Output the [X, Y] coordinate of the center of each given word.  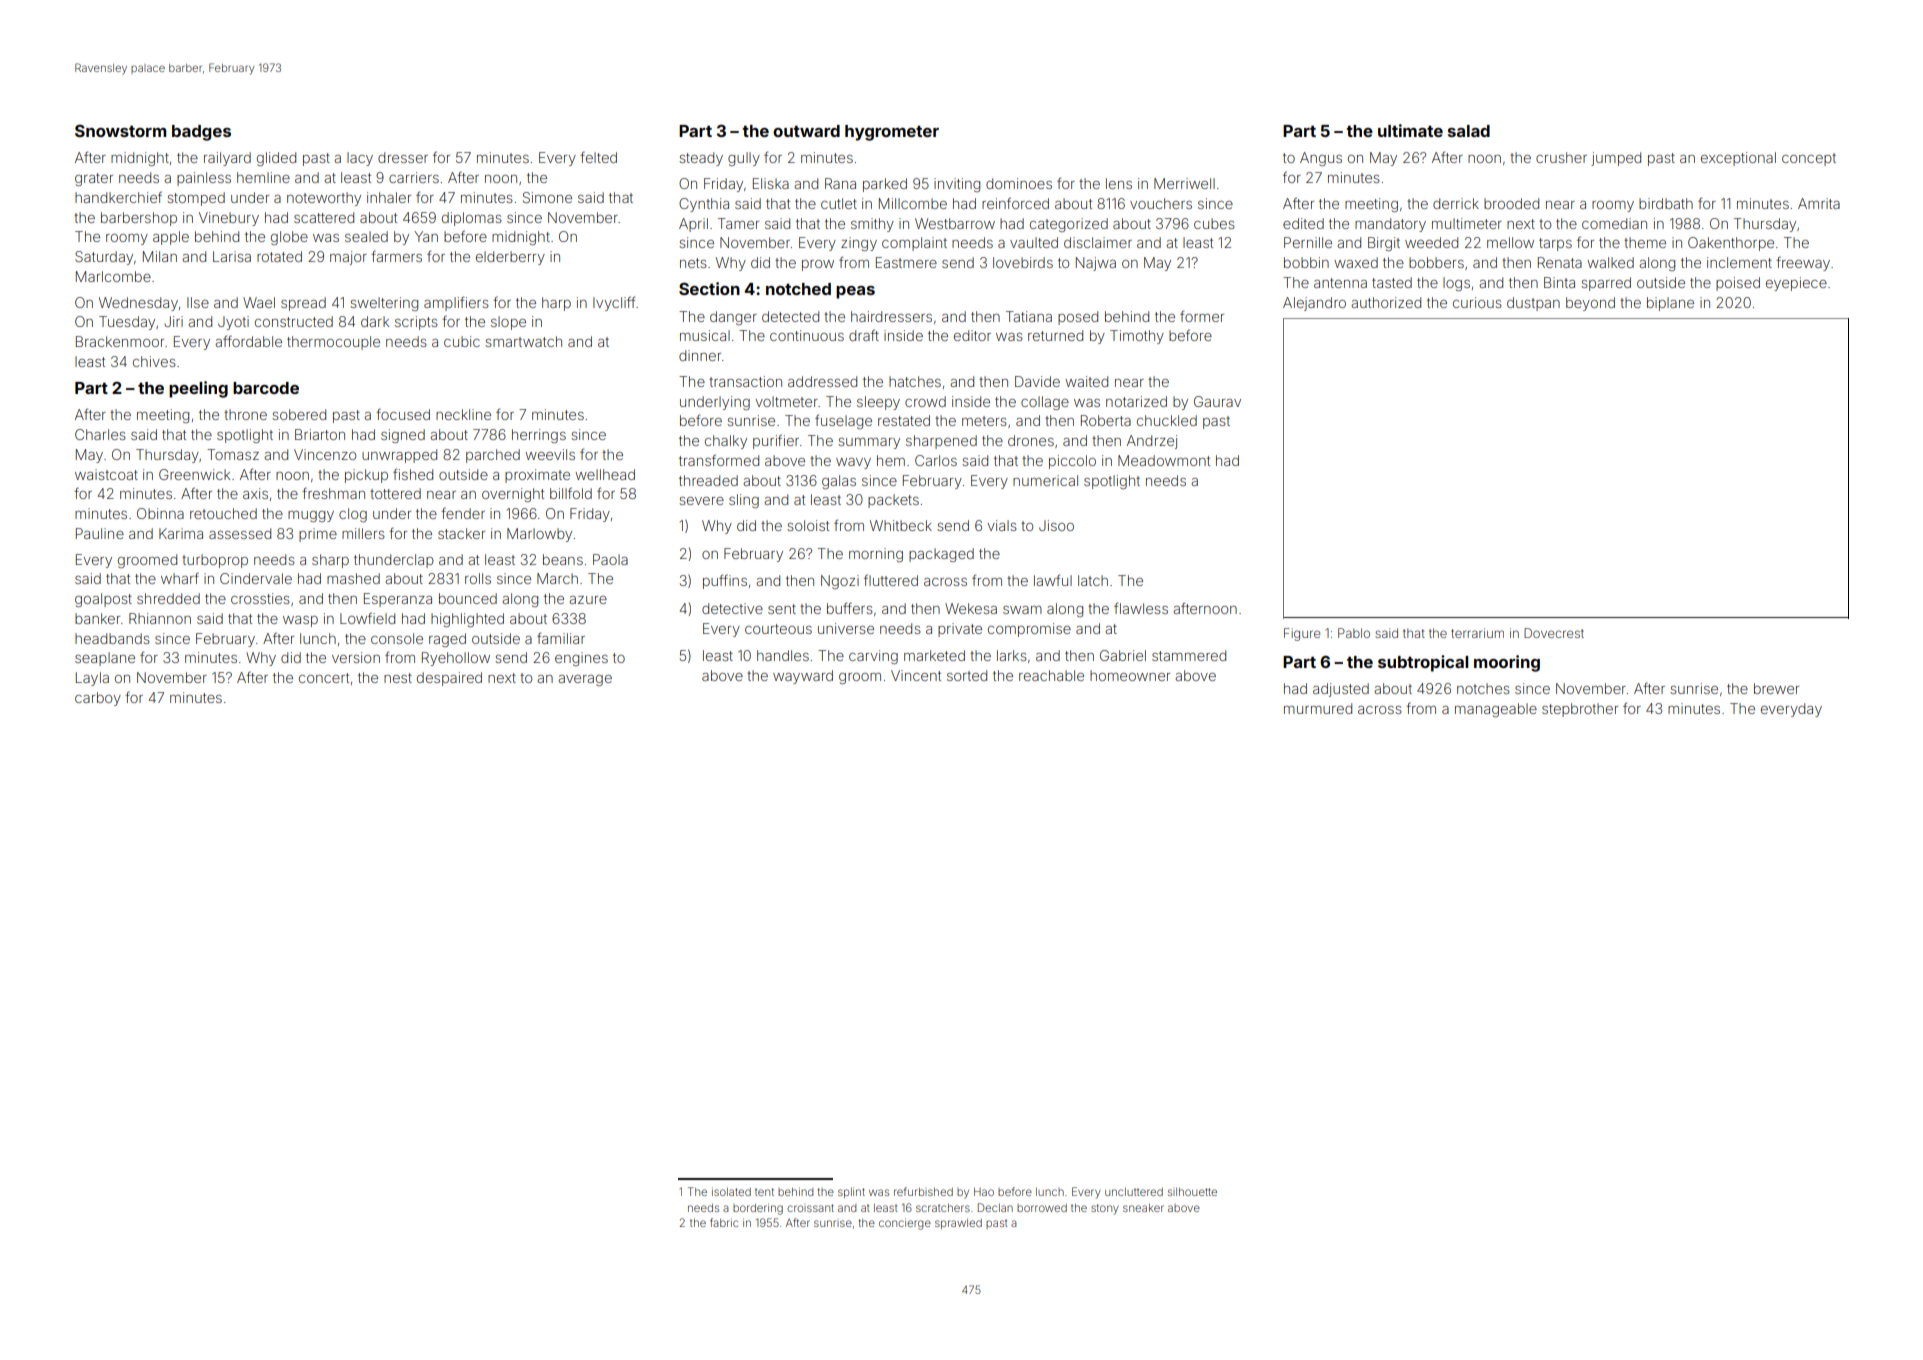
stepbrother [1580, 710]
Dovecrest [1554, 633]
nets [693, 263]
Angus [1321, 159]
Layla [92, 679]
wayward [803, 677]
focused [403, 414]
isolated [731, 1192]
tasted [1392, 282]
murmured [1318, 708]
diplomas [472, 219]
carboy [98, 699]
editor [972, 335]
